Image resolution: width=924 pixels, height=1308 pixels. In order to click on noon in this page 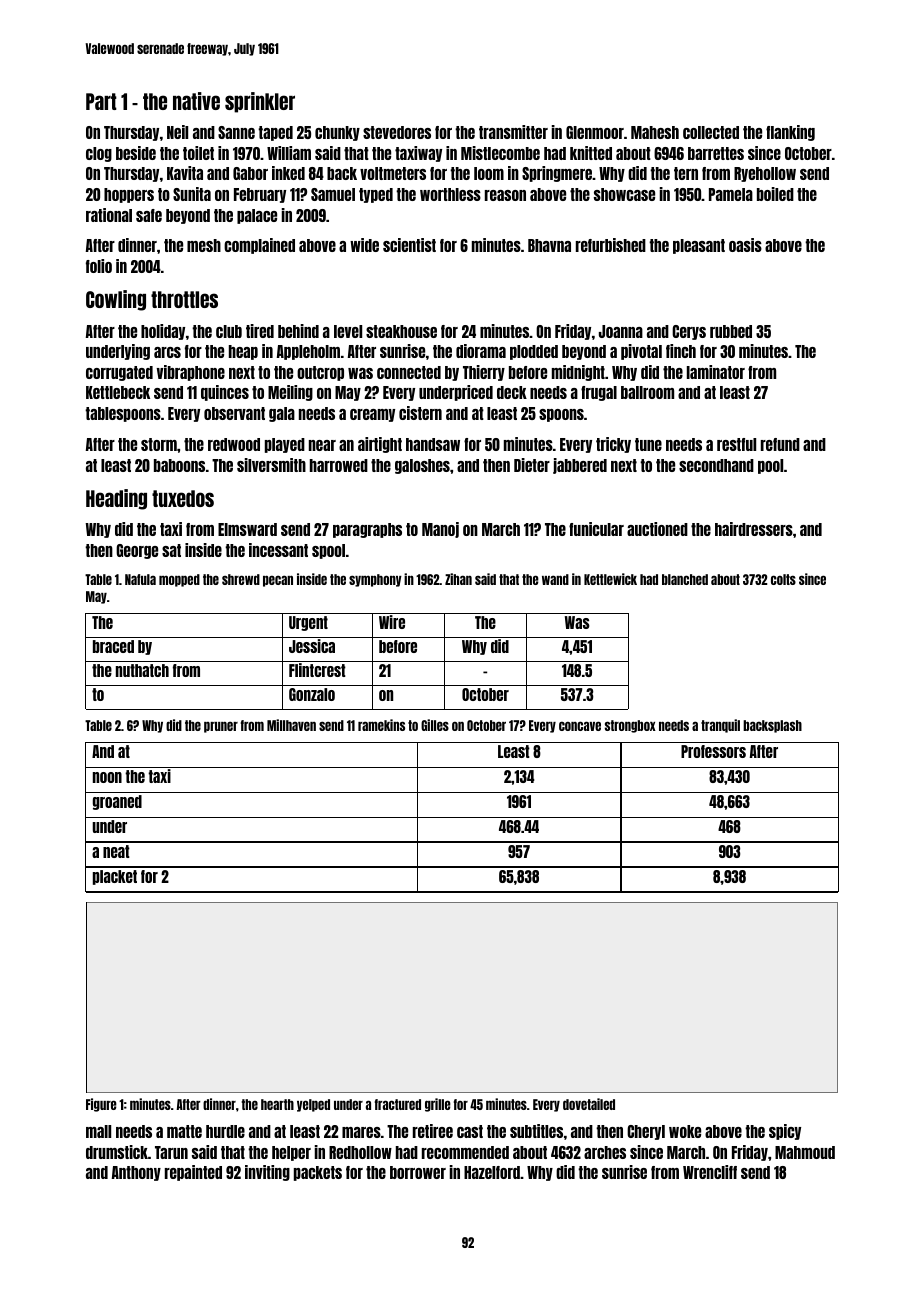, I will do `click(107, 777)`.
